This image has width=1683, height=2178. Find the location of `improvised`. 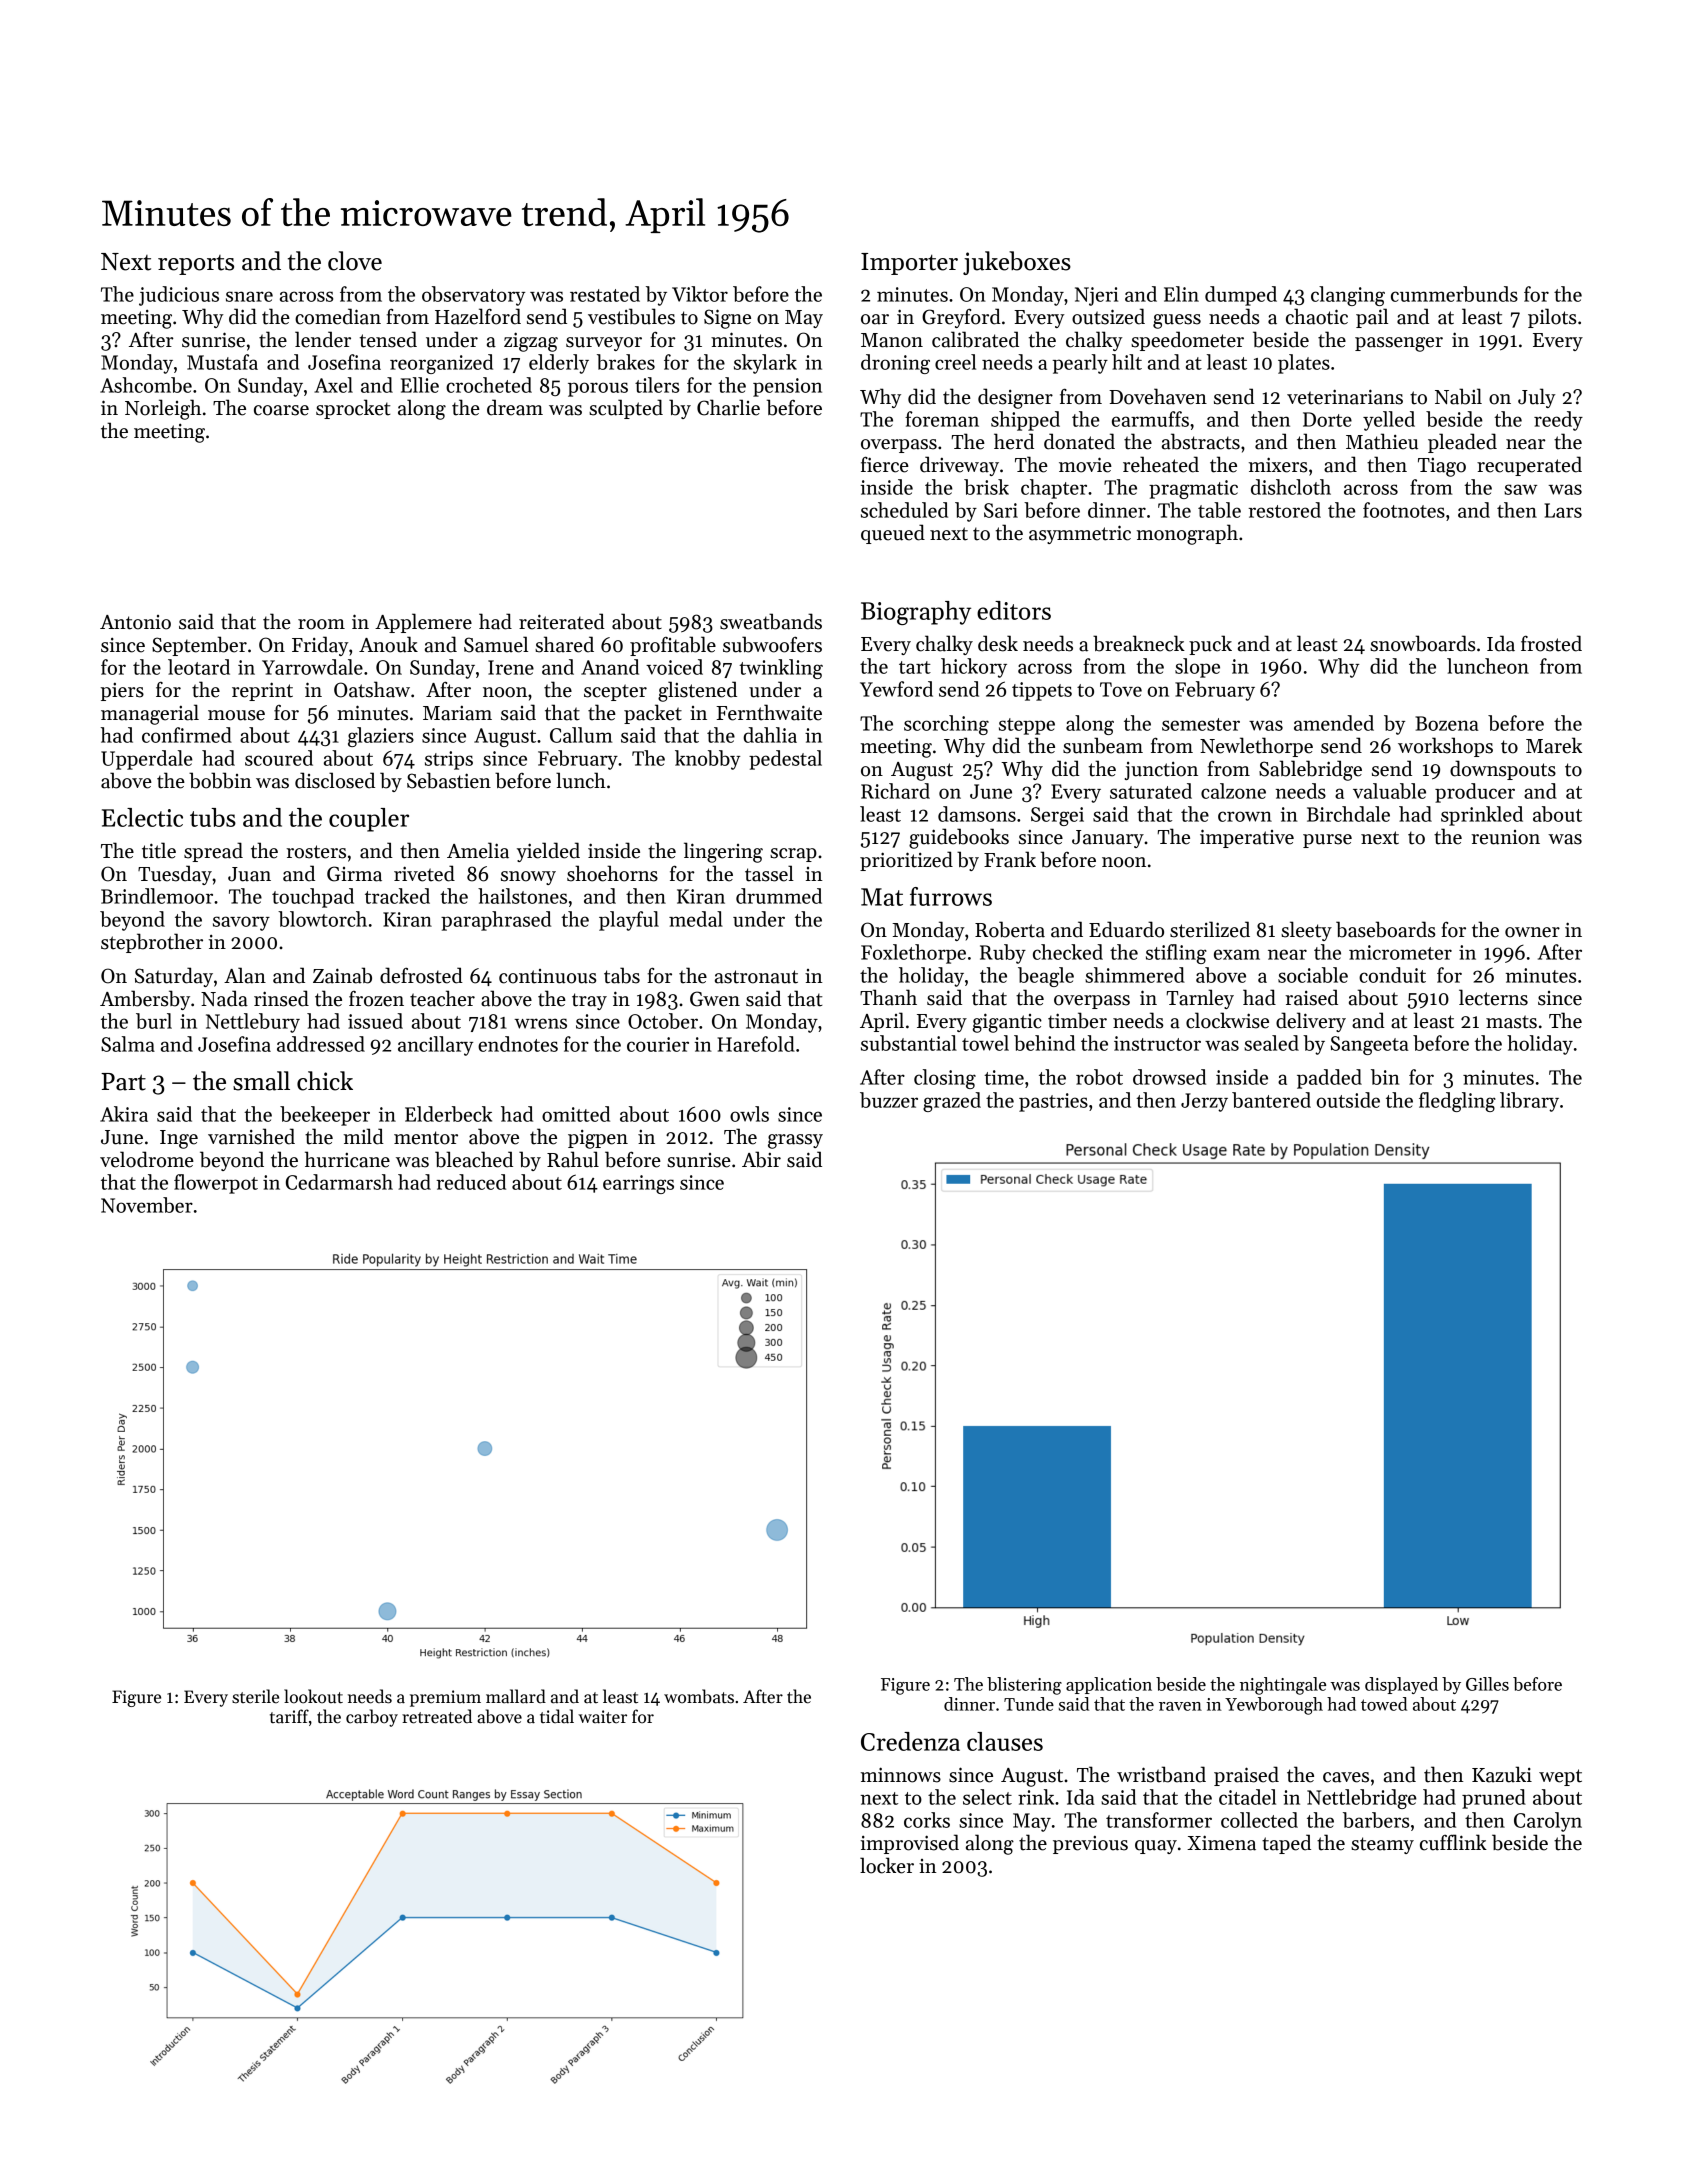

improvised is located at coordinates (910, 1844).
